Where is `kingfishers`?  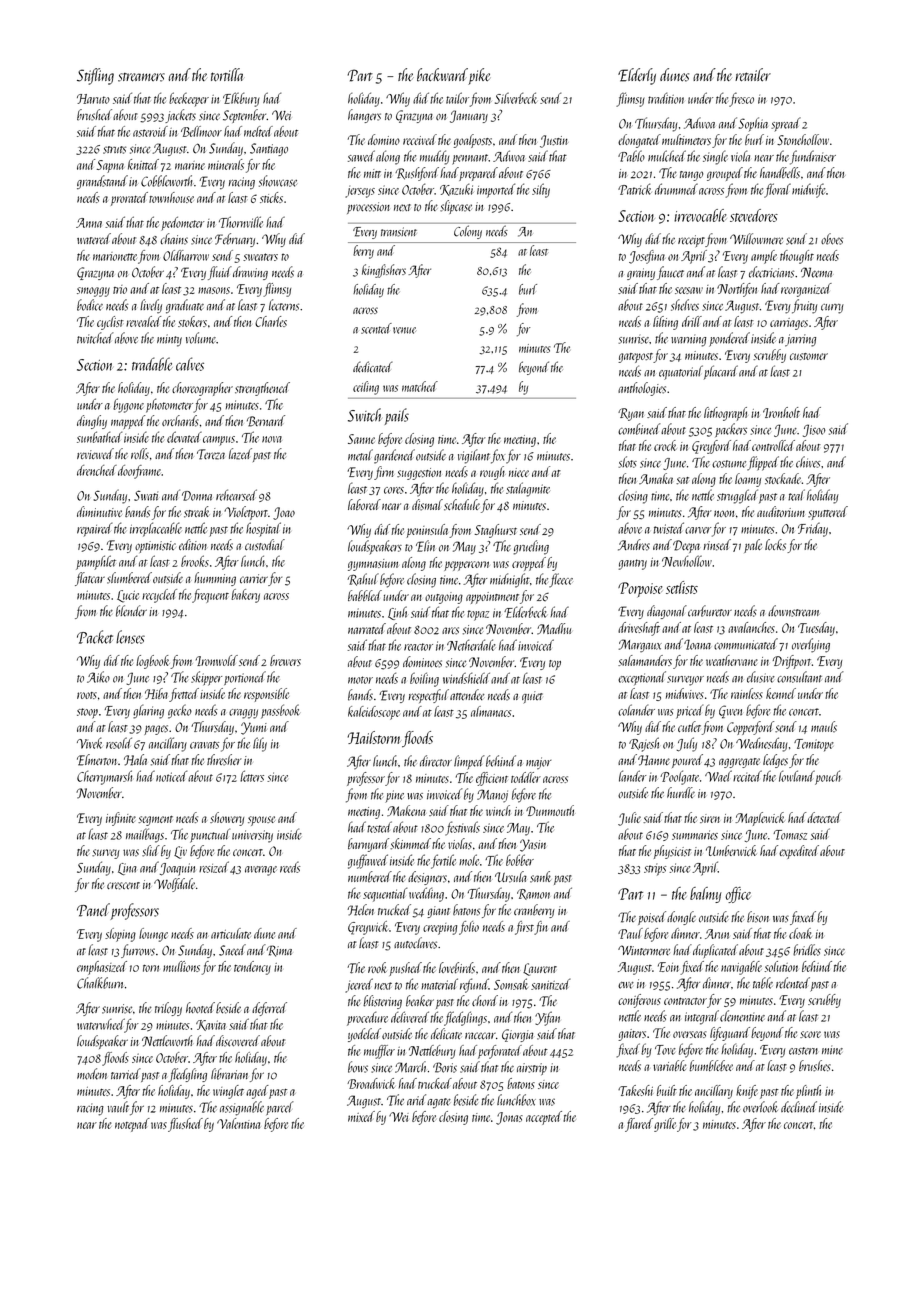
kingfishers is located at coordinates (384, 271).
